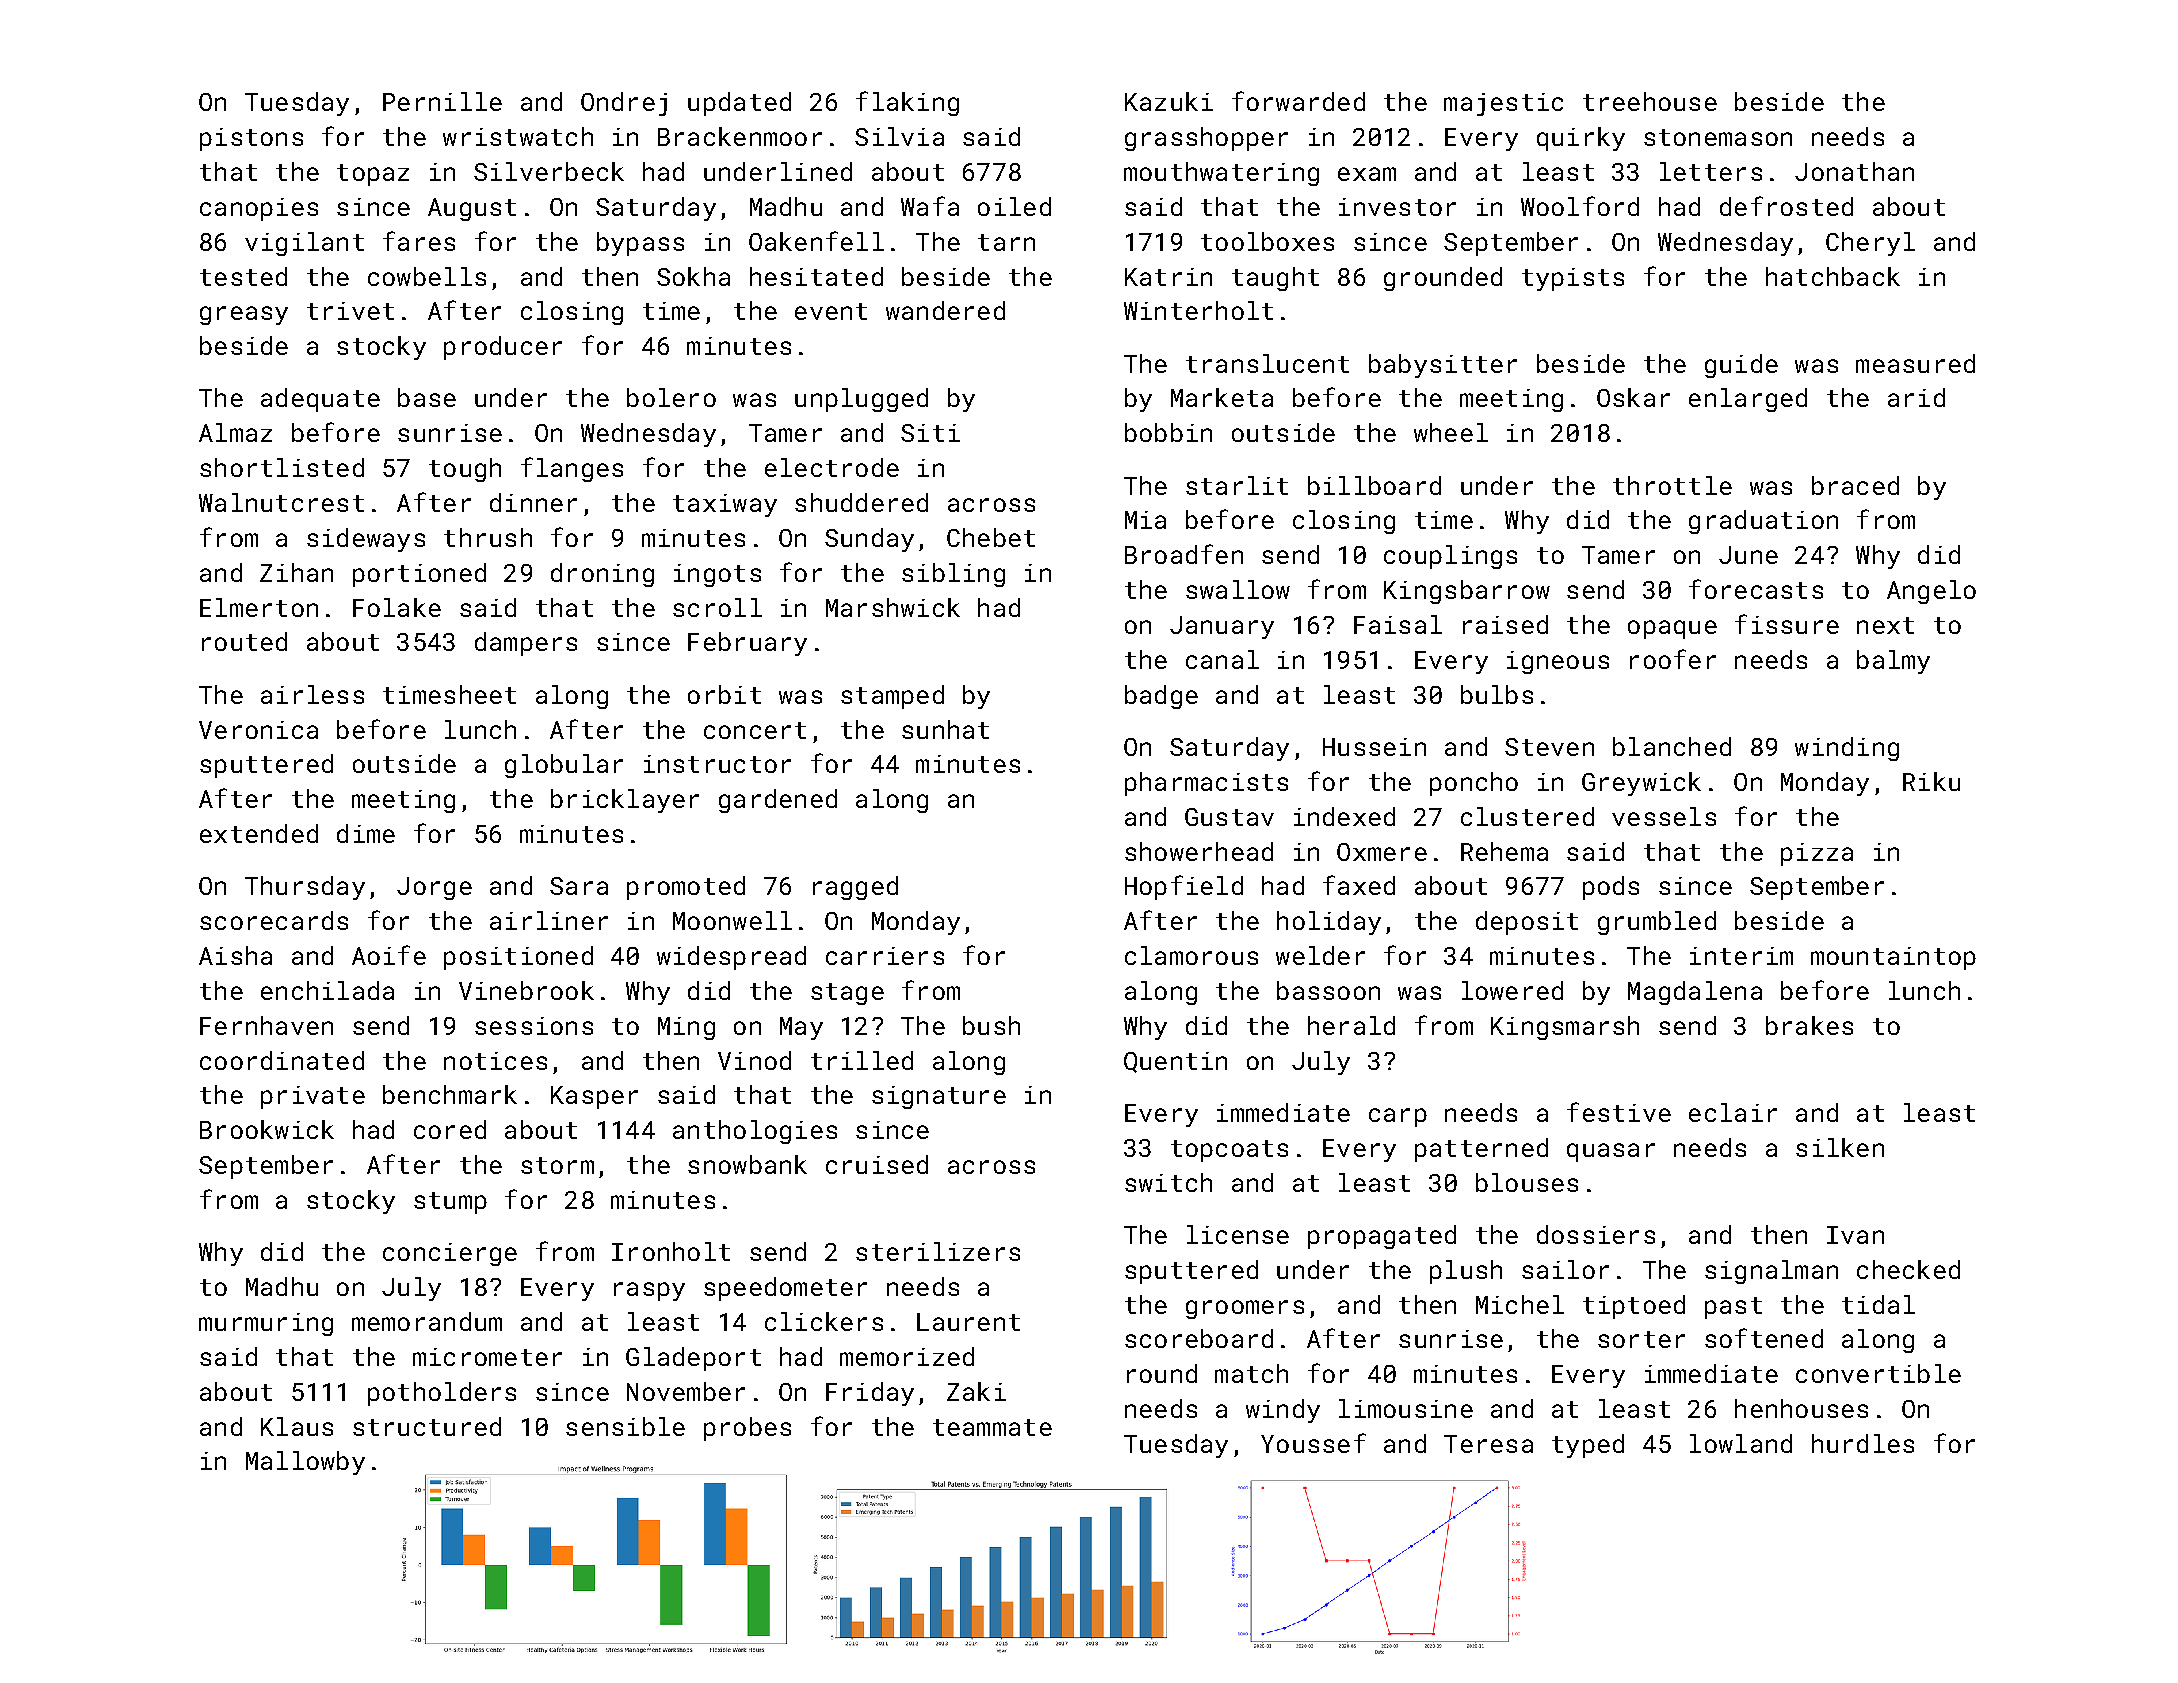 The image size is (2178, 1683). Describe the element at coordinates (1650, 101) in the screenshot. I see `treehouse` at that location.
